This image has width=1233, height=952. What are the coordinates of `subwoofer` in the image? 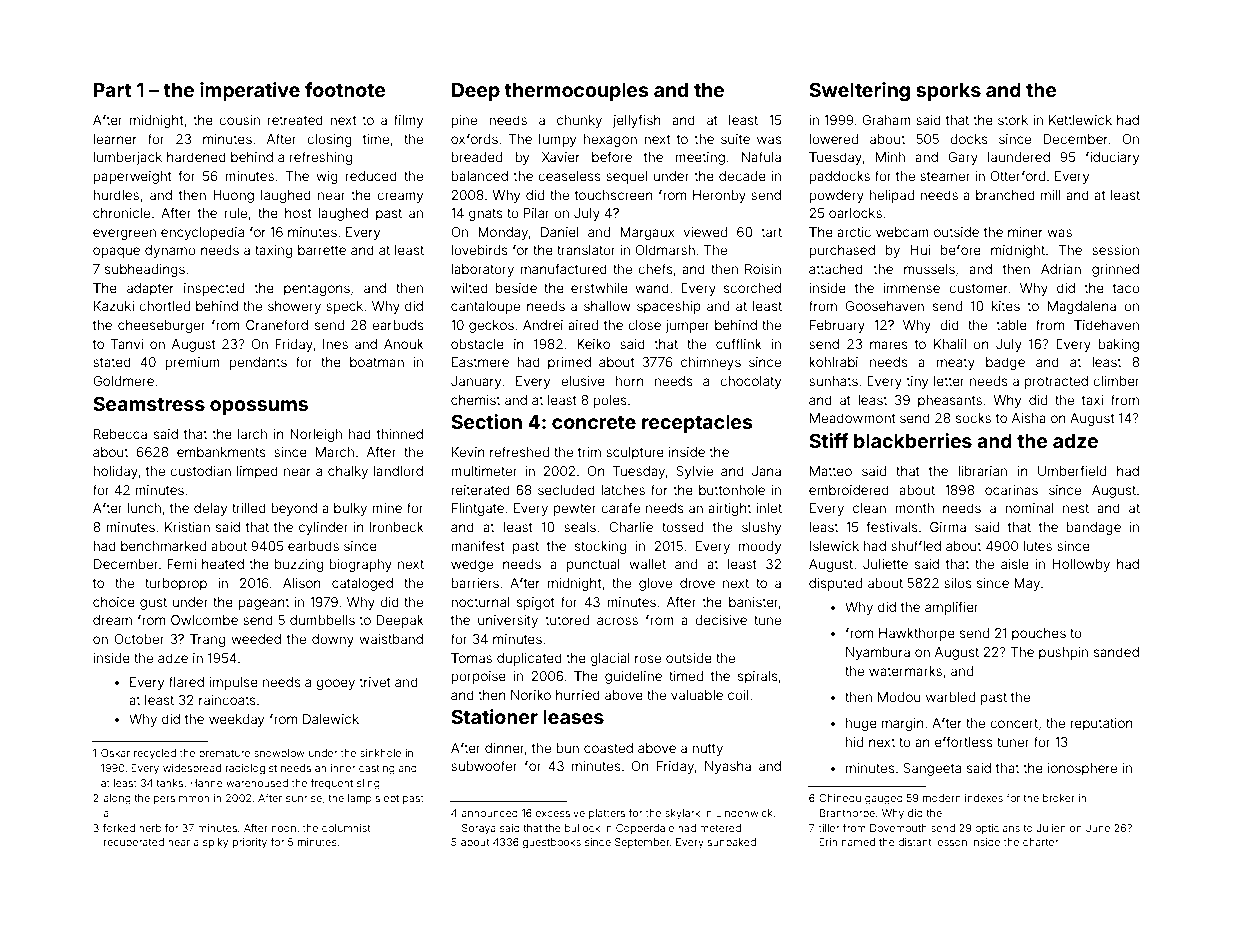 It's located at (484, 765).
